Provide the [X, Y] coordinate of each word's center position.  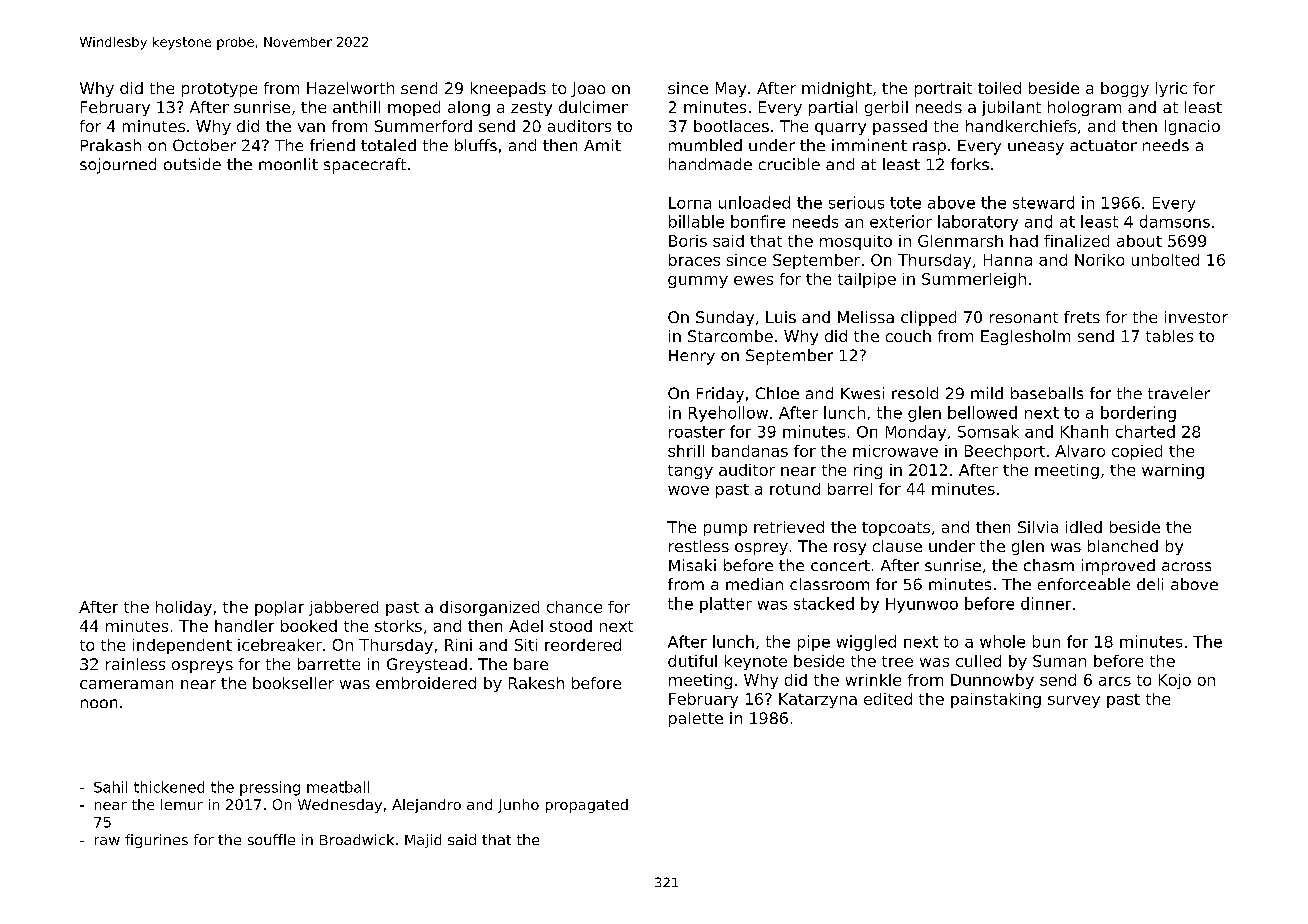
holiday [184, 608]
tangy [690, 472]
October [204, 145]
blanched [1123, 546]
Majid [423, 841]
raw [107, 841]
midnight [837, 89]
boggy [1125, 89]
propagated [587, 806]
